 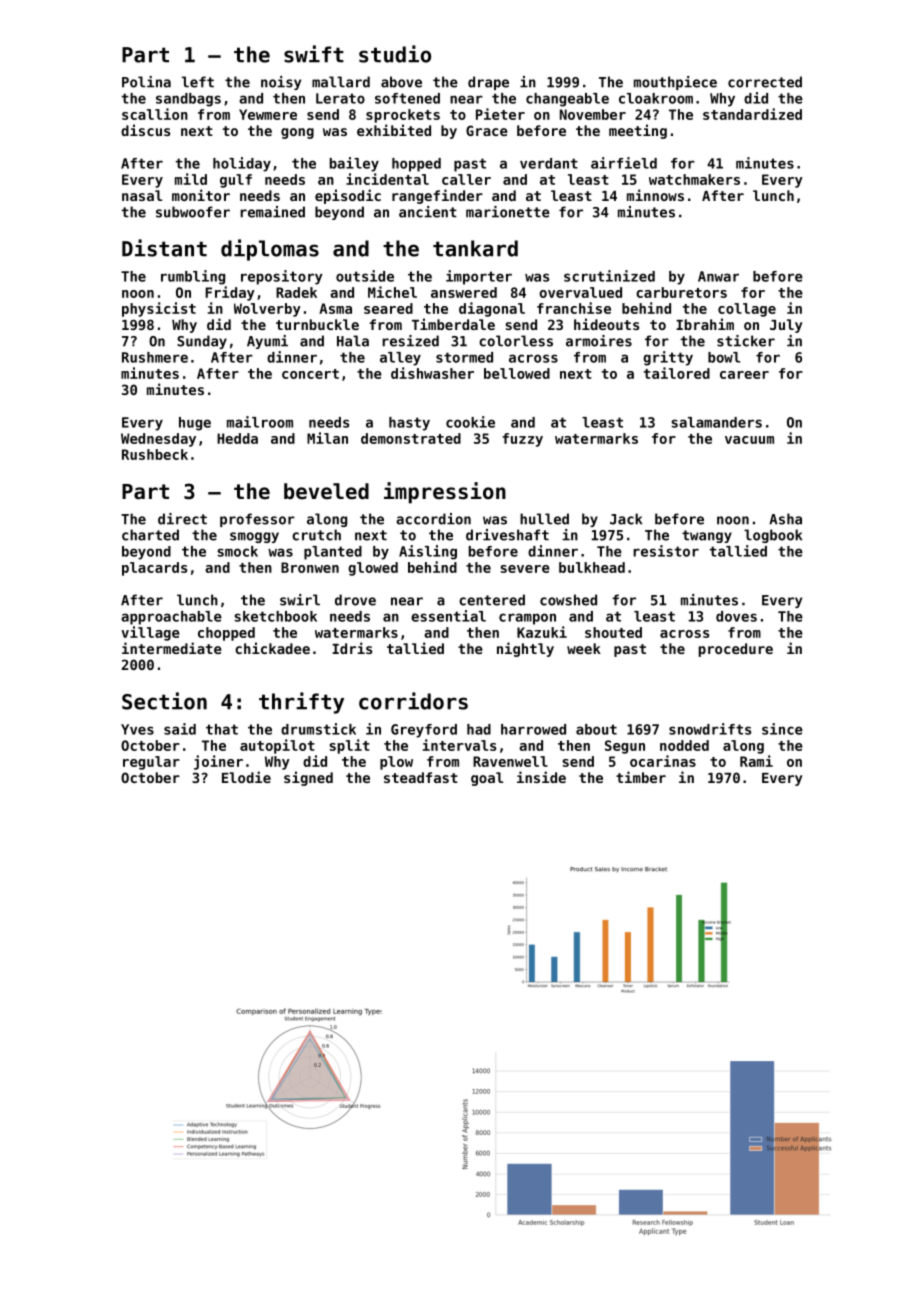 I want to click on stormed, so click(x=464, y=357).
